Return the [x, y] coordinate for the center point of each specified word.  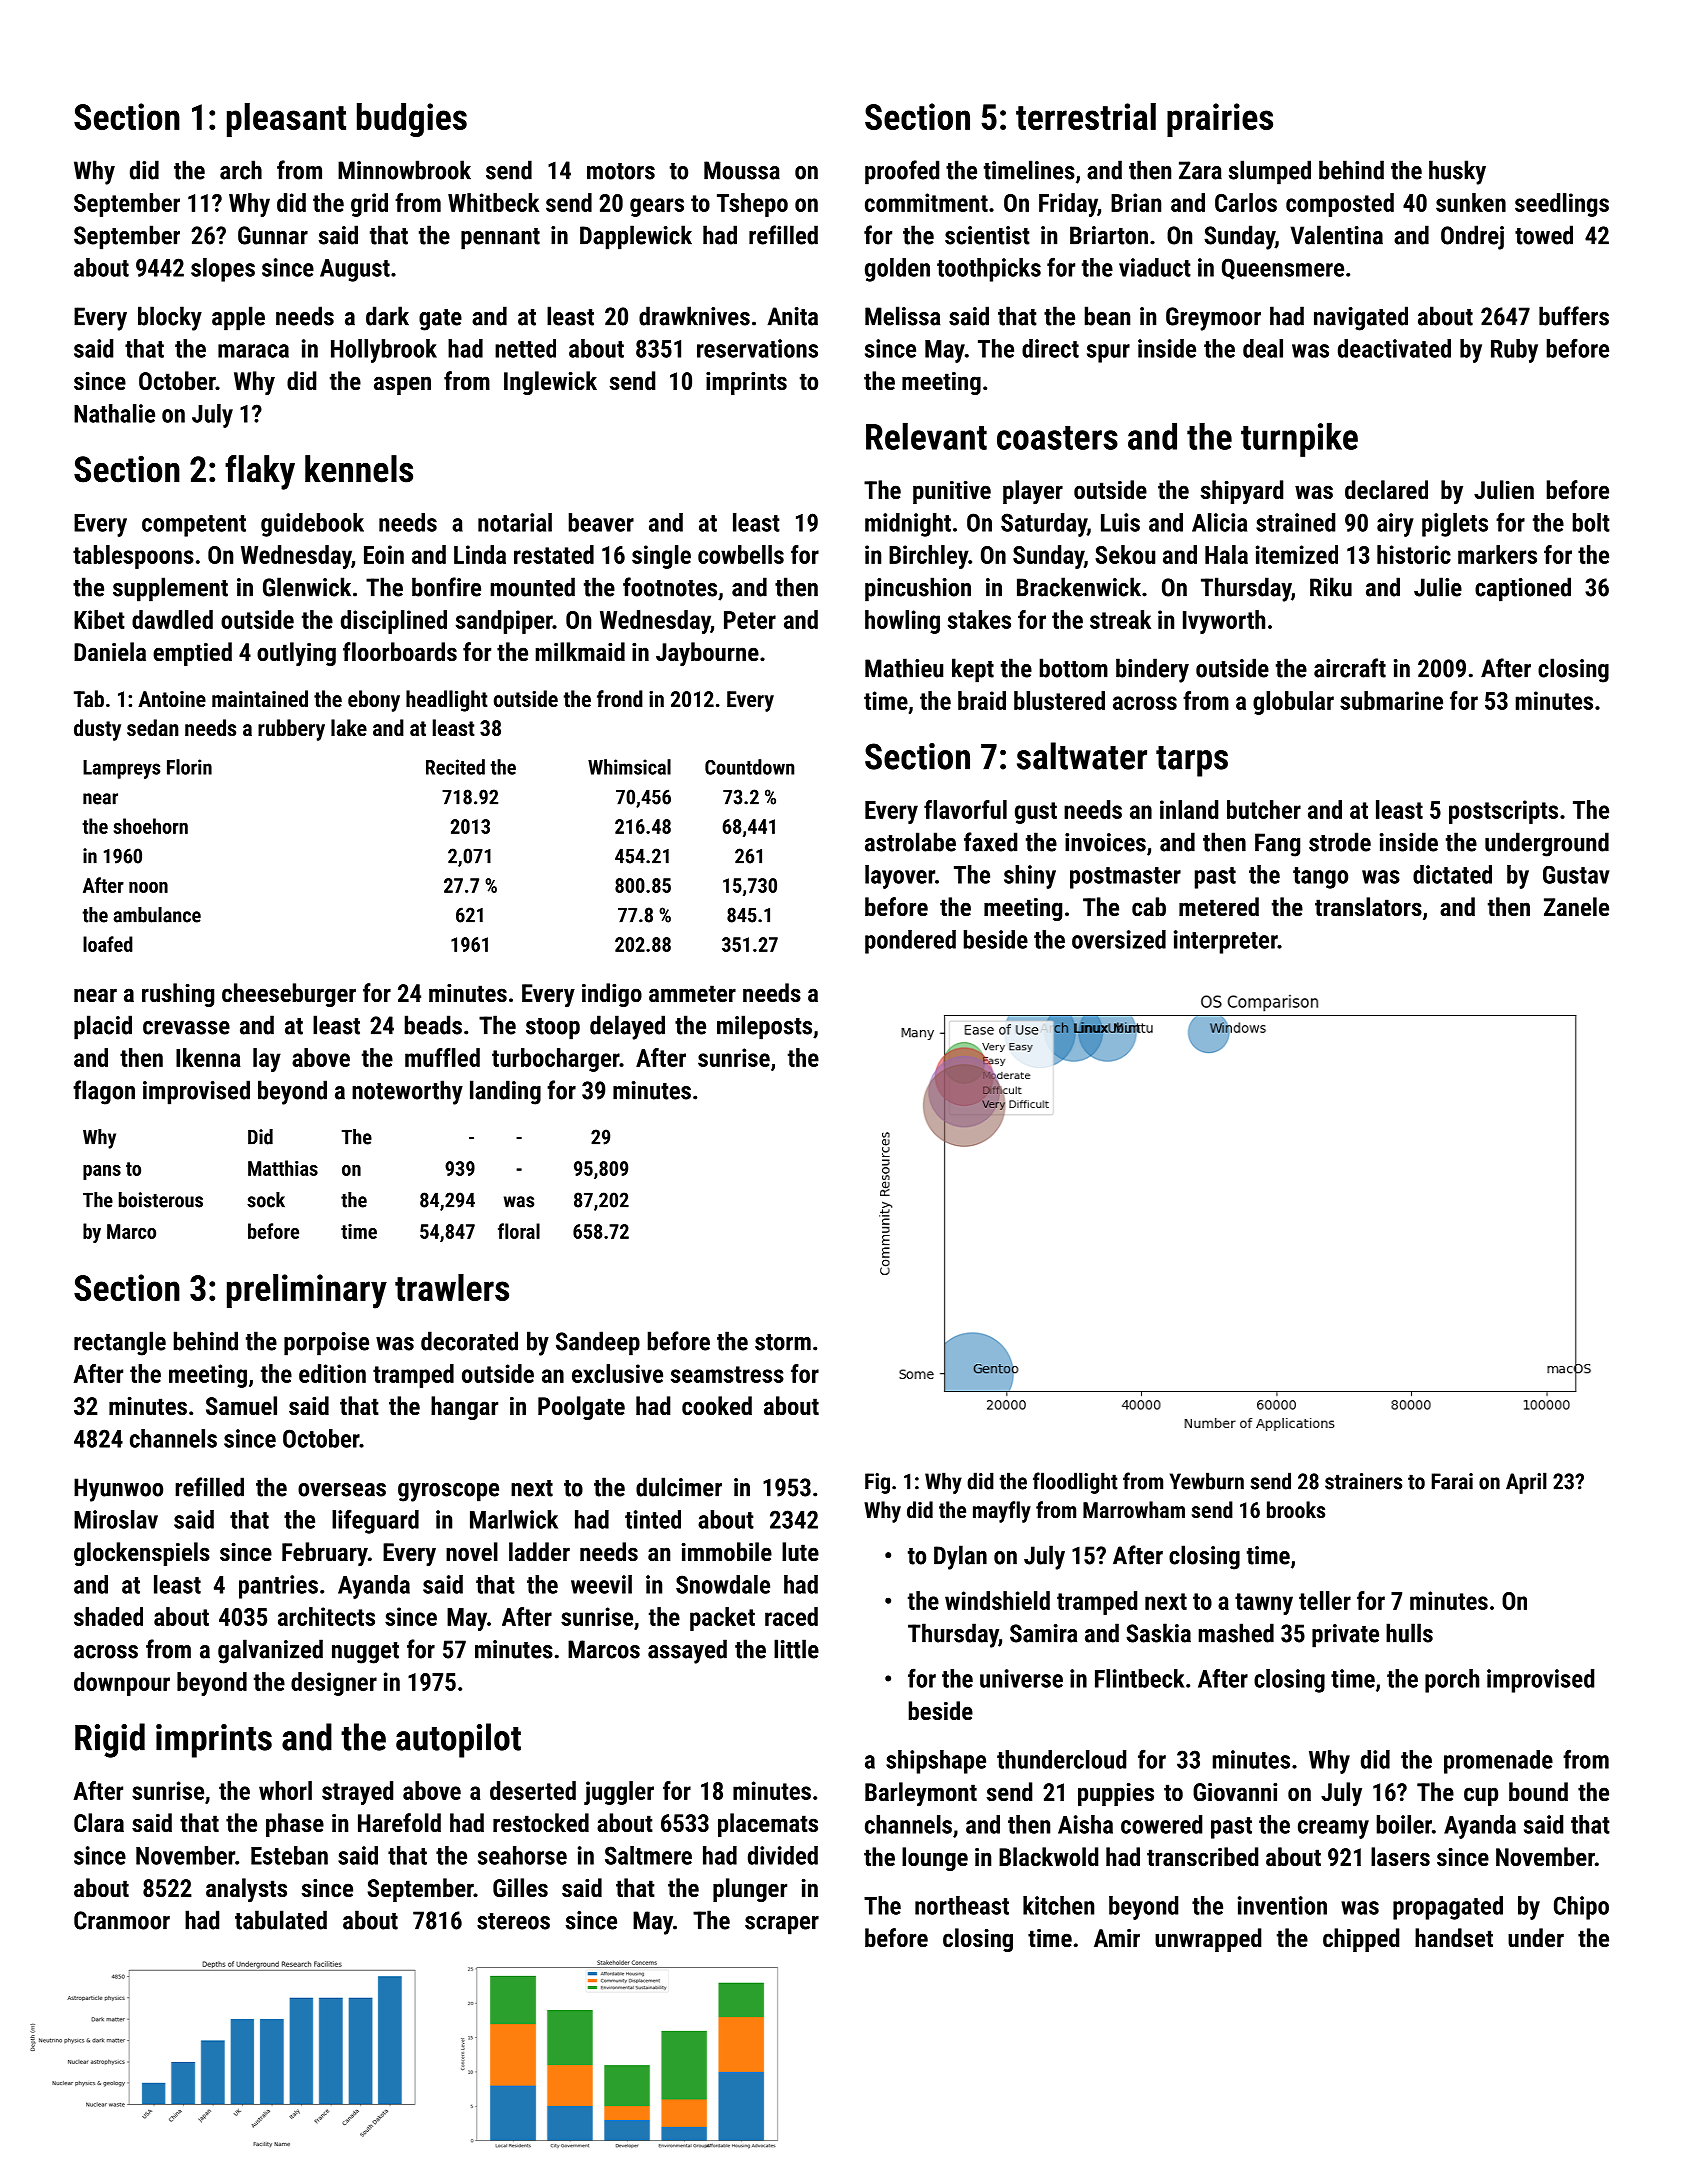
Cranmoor [122, 1920]
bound [1538, 1791]
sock [266, 1200]
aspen [402, 385]
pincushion [918, 589]
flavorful [965, 809]
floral [519, 1231]
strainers [1363, 1481]
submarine [1391, 700]
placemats [768, 1825]
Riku [1331, 587]
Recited [455, 767]
